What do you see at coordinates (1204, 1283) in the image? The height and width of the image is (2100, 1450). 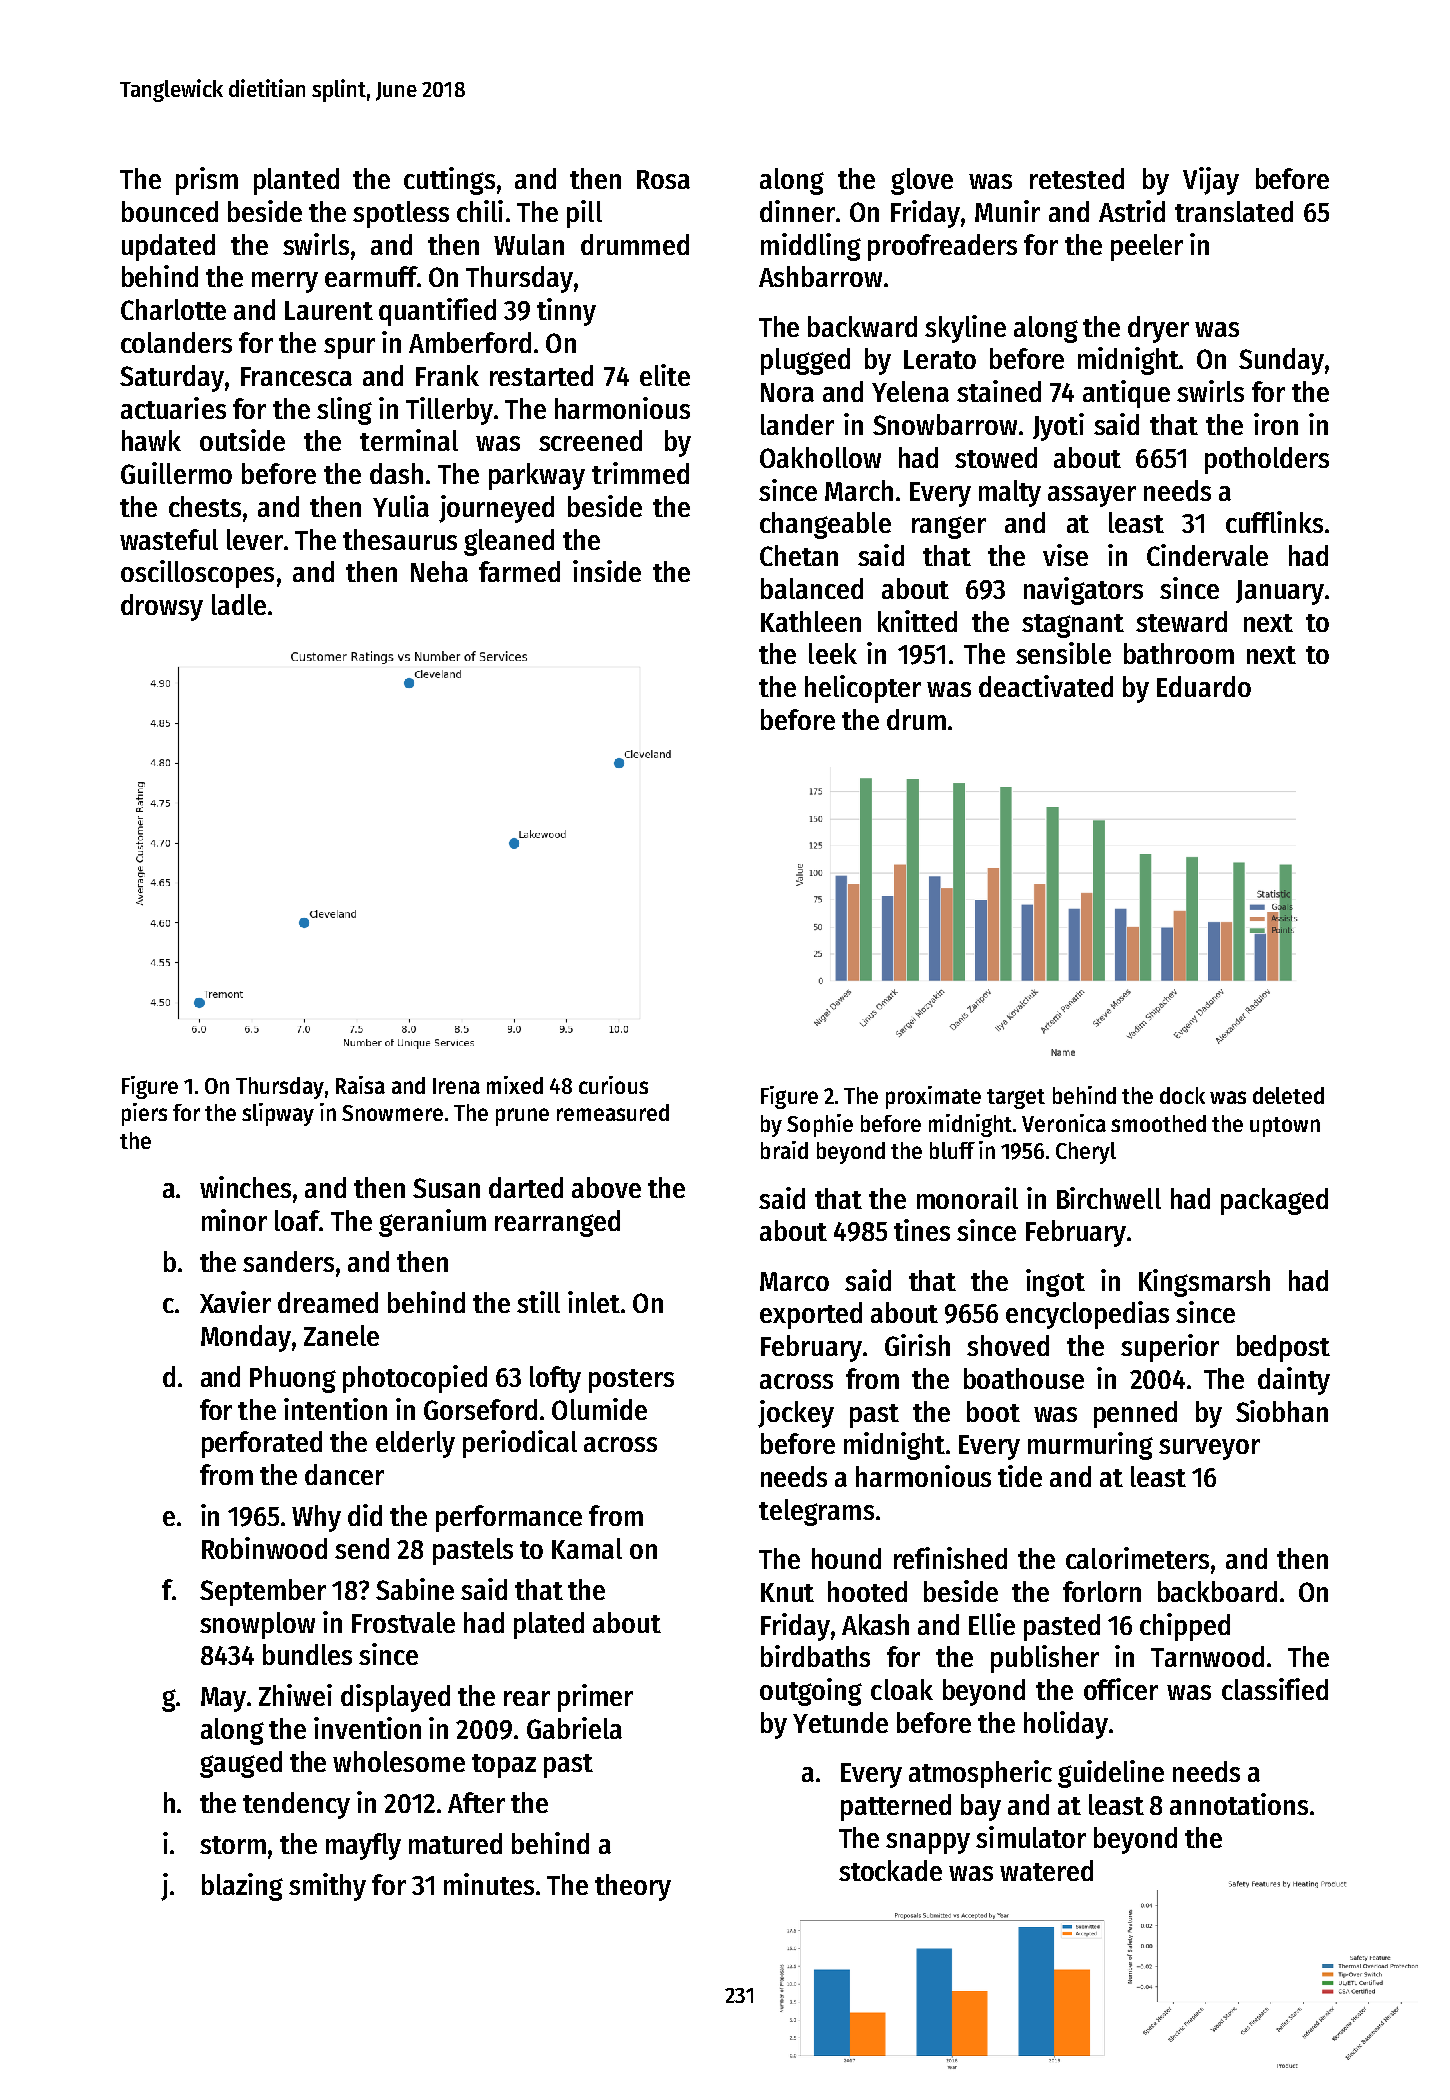 I see `Kingsmarsh` at bounding box center [1204, 1283].
